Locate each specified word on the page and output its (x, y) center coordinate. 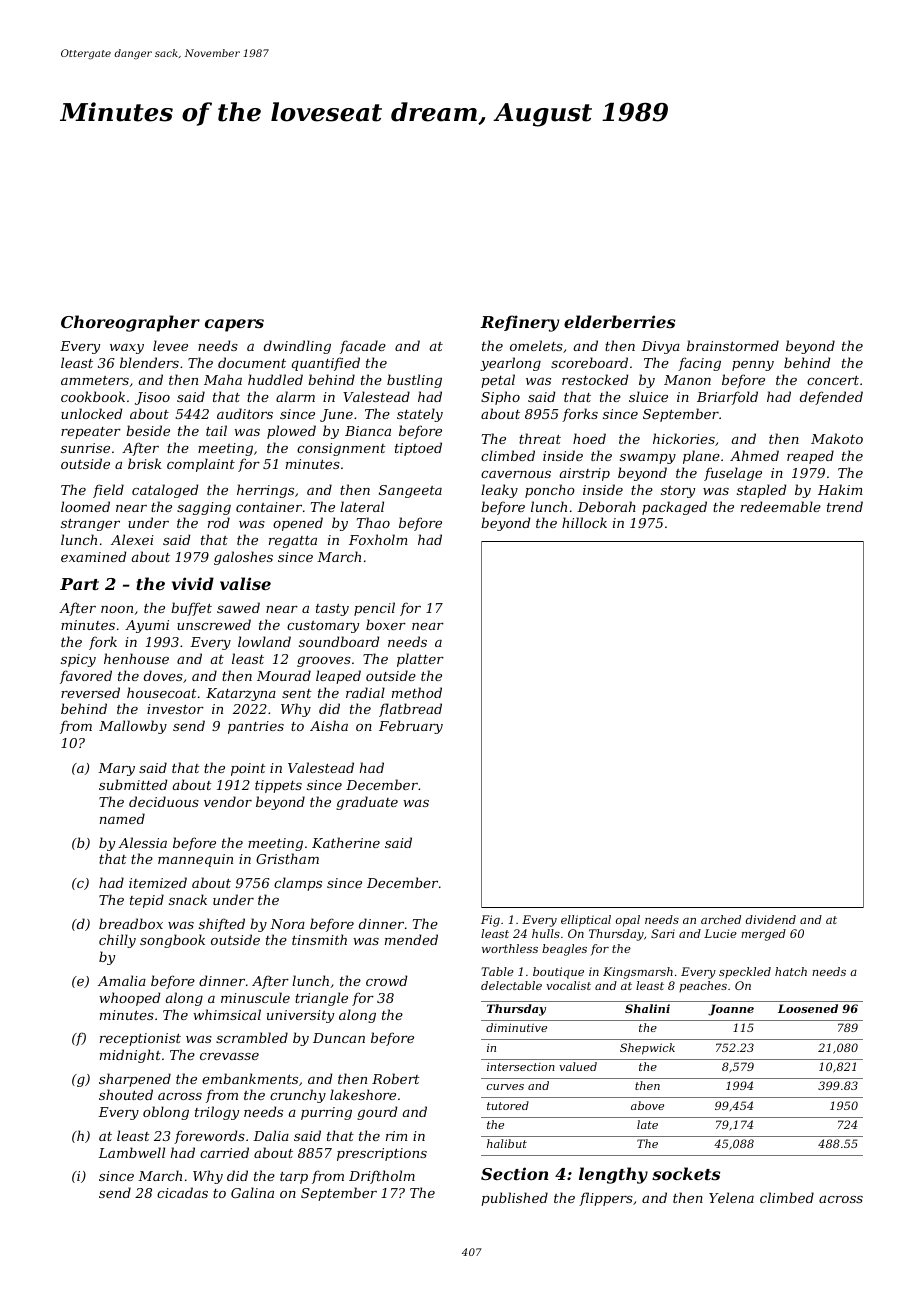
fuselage (733, 474)
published (514, 1199)
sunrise (85, 448)
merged (763, 935)
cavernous (516, 474)
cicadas (182, 1192)
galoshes (243, 558)
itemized (158, 883)
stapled (761, 491)
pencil (374, 609)
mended (411, 939)
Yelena (731, 1197)
